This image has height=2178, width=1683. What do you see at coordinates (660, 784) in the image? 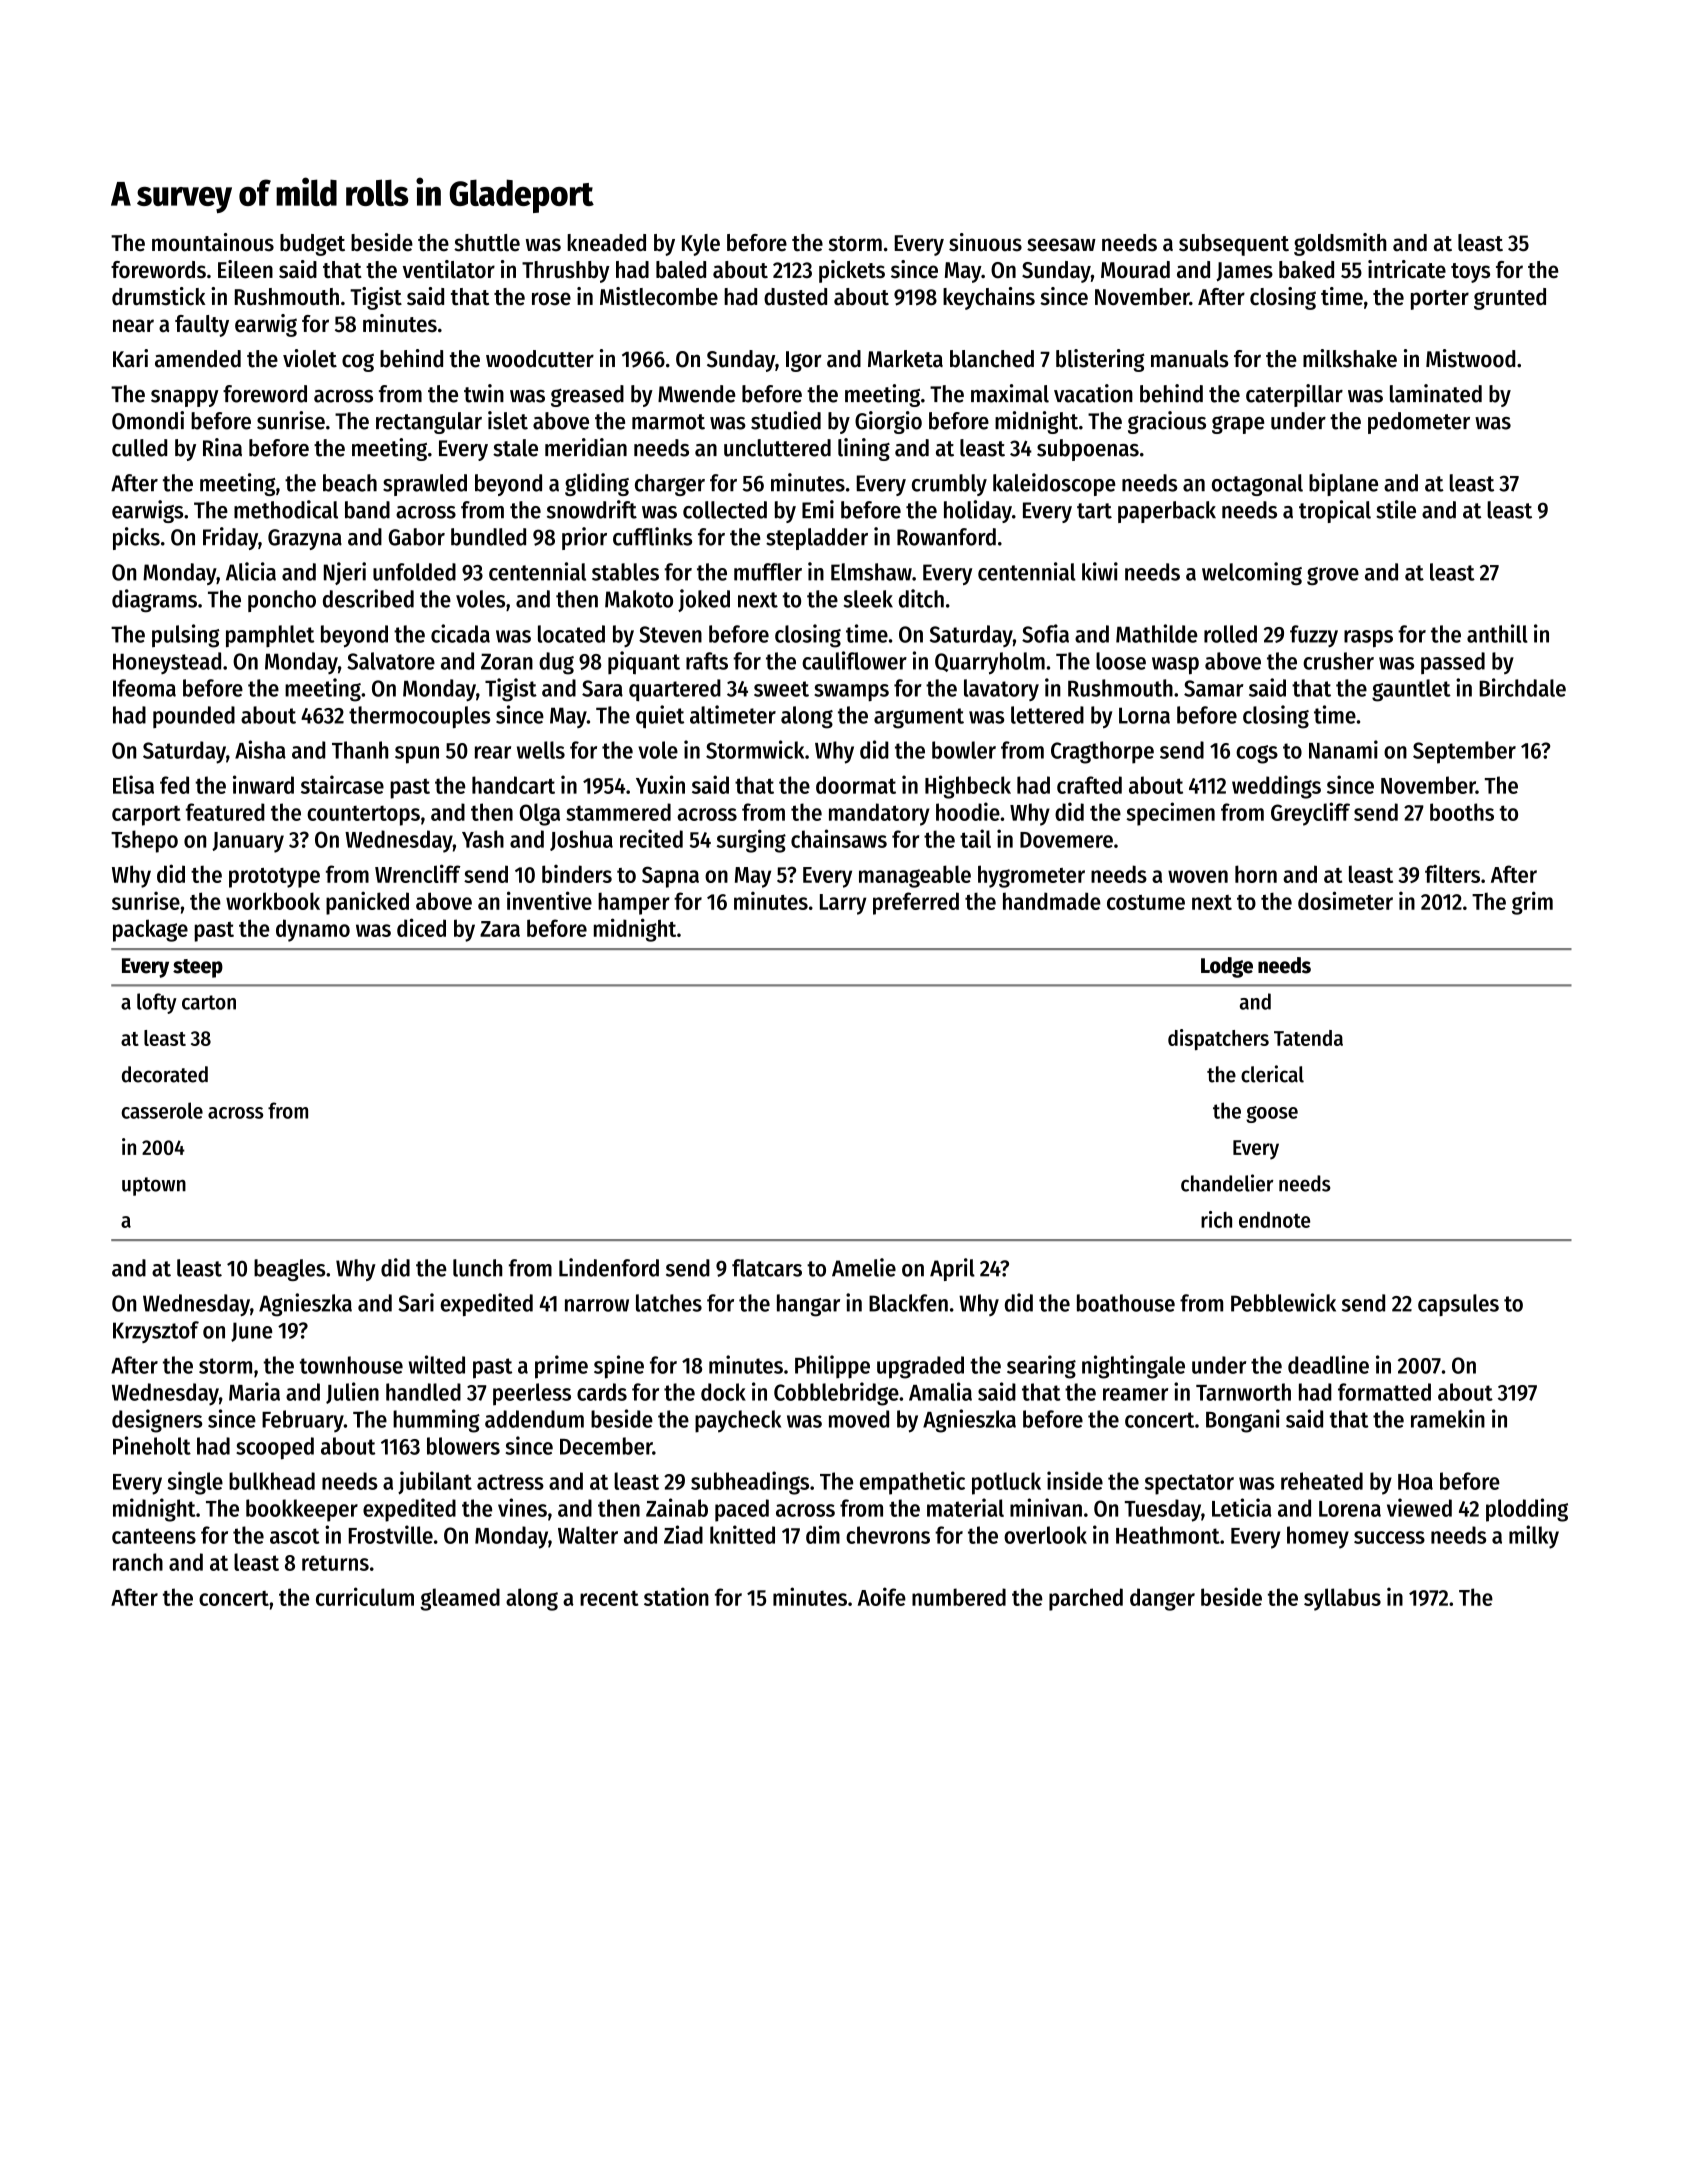
I see `Yuxin` at bounding box center [660, 784].
